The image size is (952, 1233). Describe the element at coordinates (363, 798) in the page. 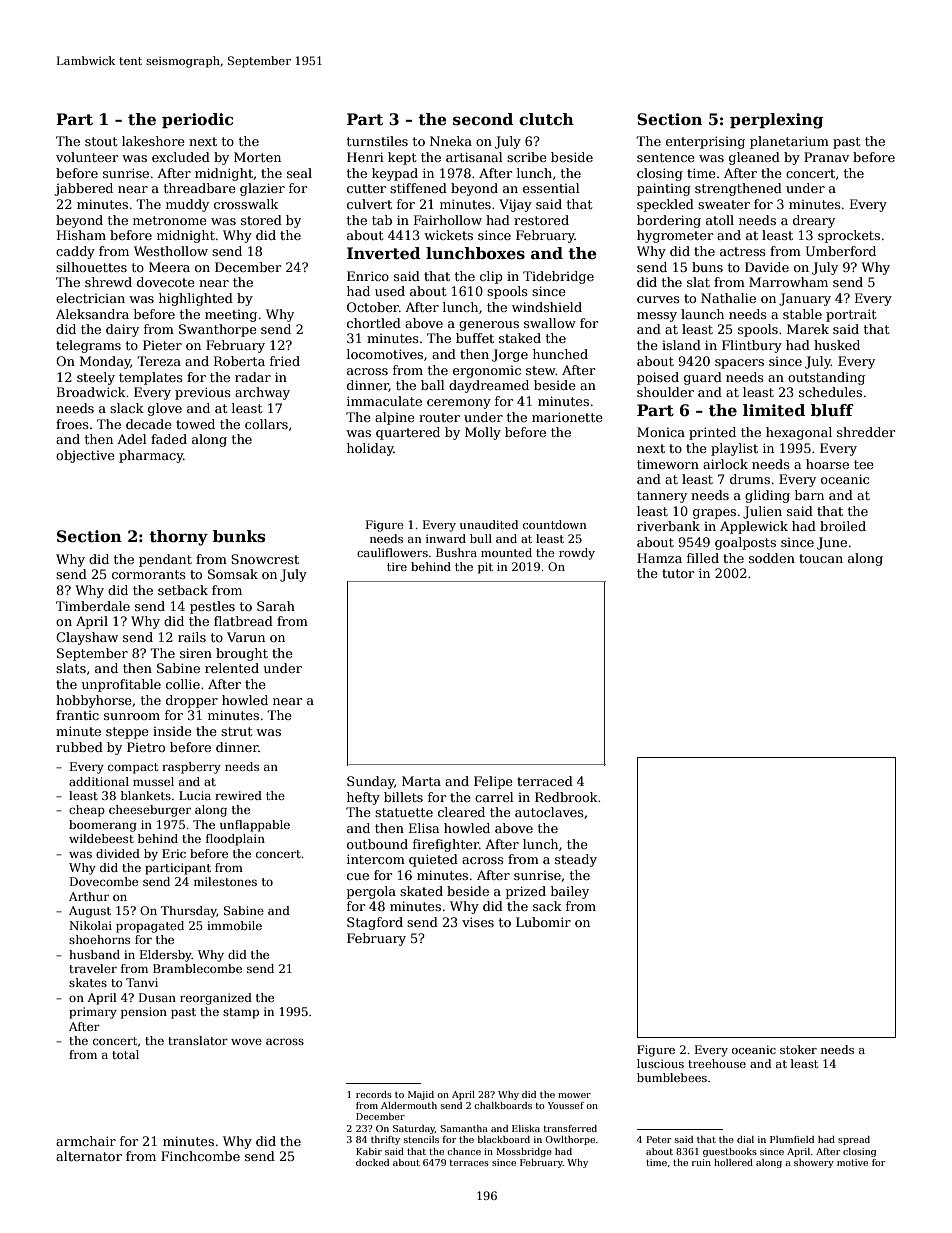

I see `hefty` at that location.
